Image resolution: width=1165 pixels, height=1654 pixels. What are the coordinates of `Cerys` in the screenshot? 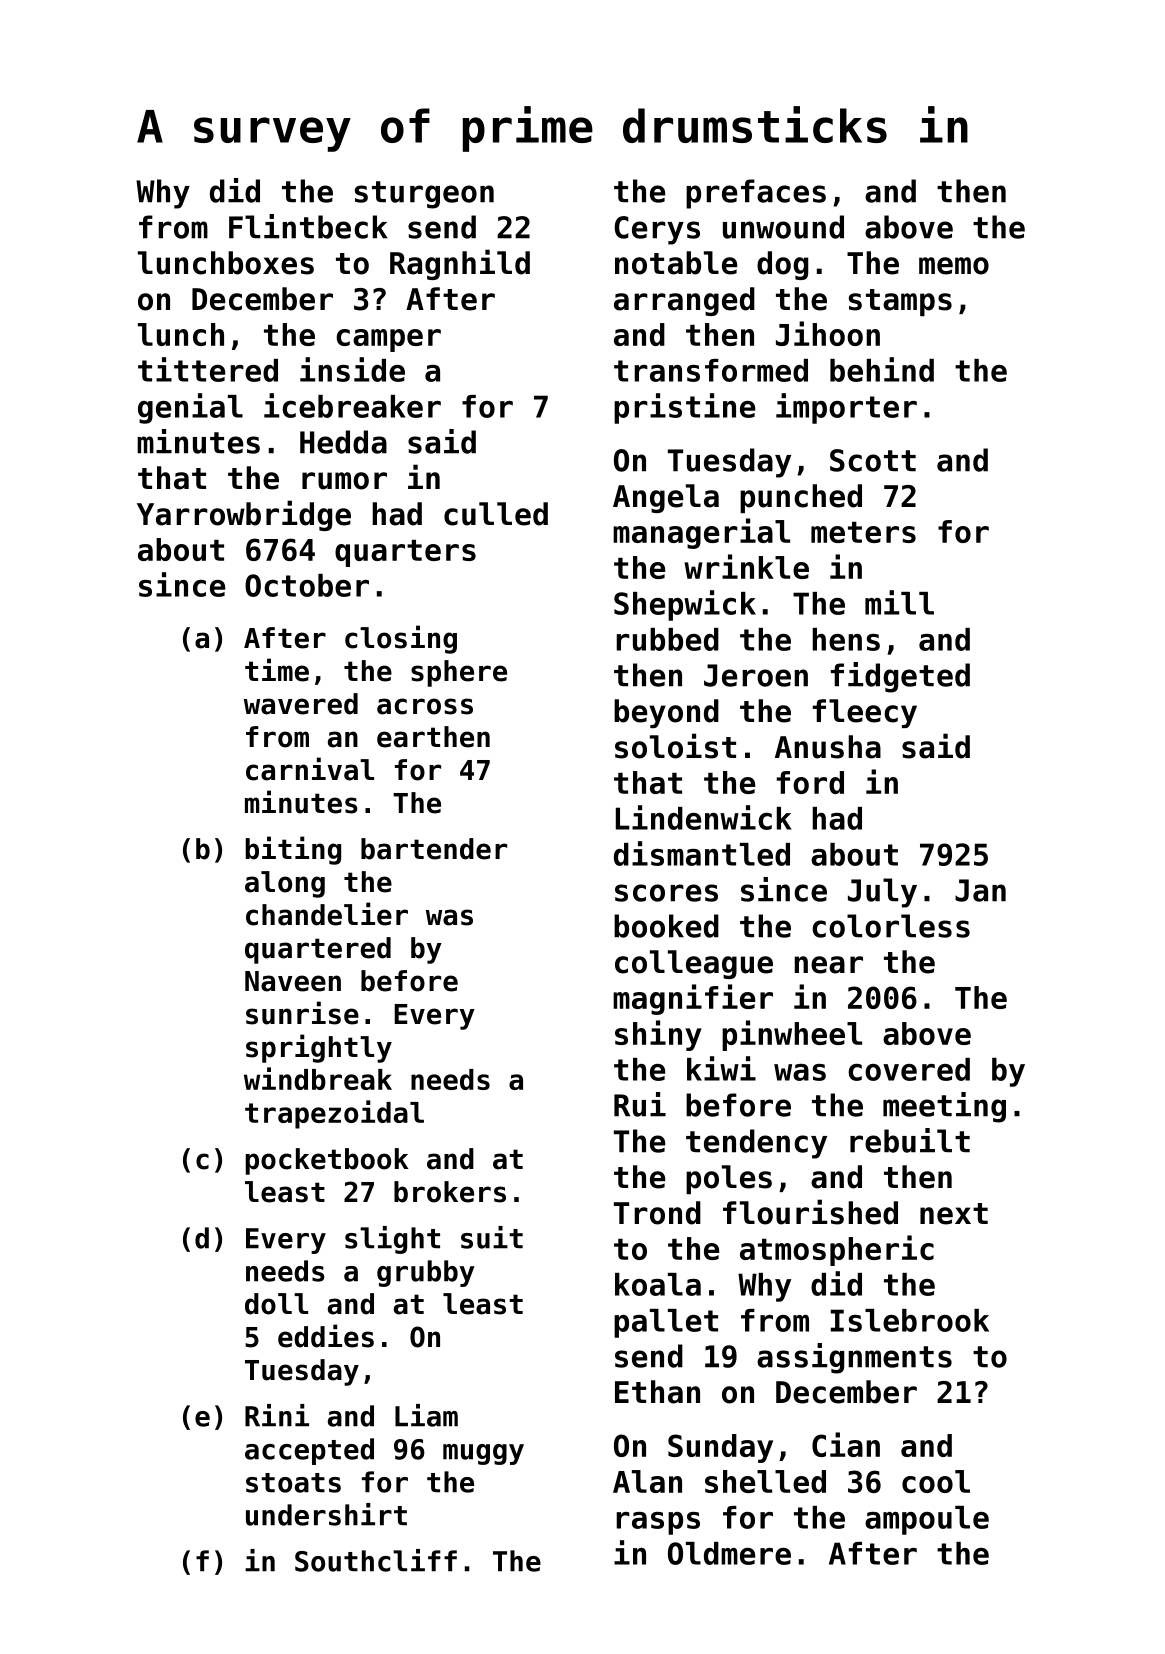 It's located at (657, 230).
